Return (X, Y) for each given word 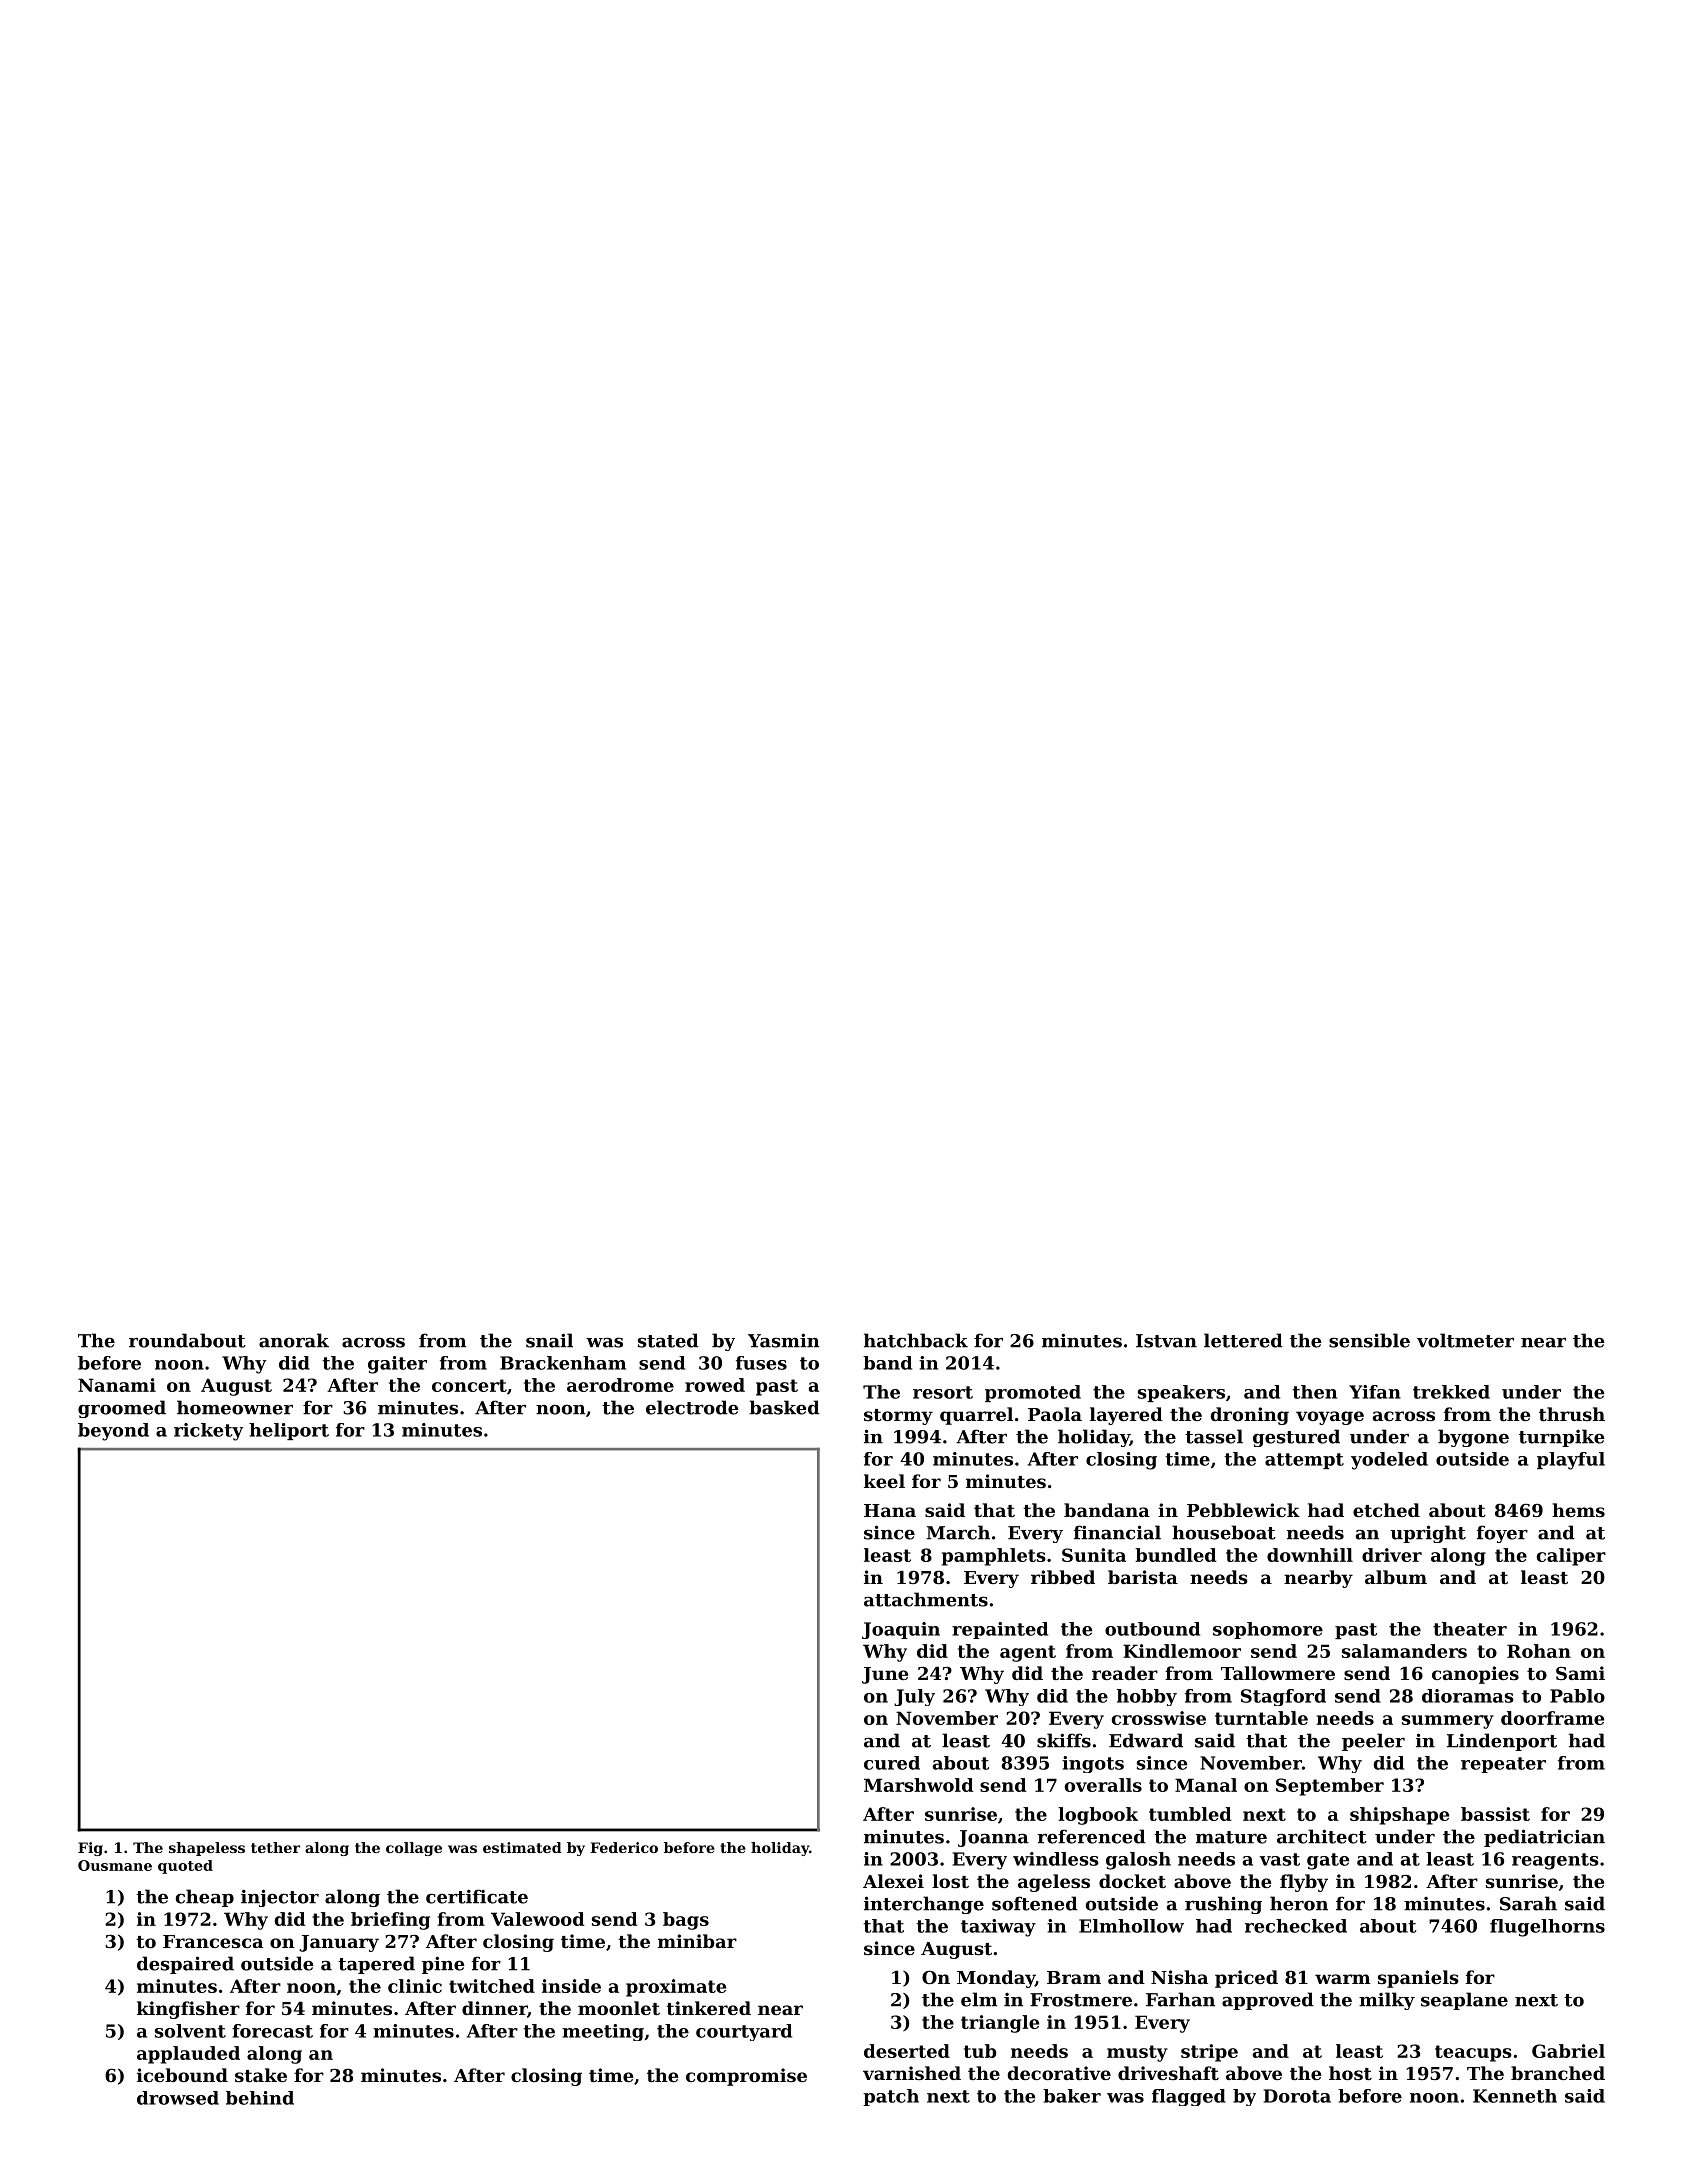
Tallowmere (1278, 1673)
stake (261, 2075)
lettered (1243, 1340)
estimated (522, 1847)
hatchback (916, 1340)
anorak (294, 1340)
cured (892, 1763)
